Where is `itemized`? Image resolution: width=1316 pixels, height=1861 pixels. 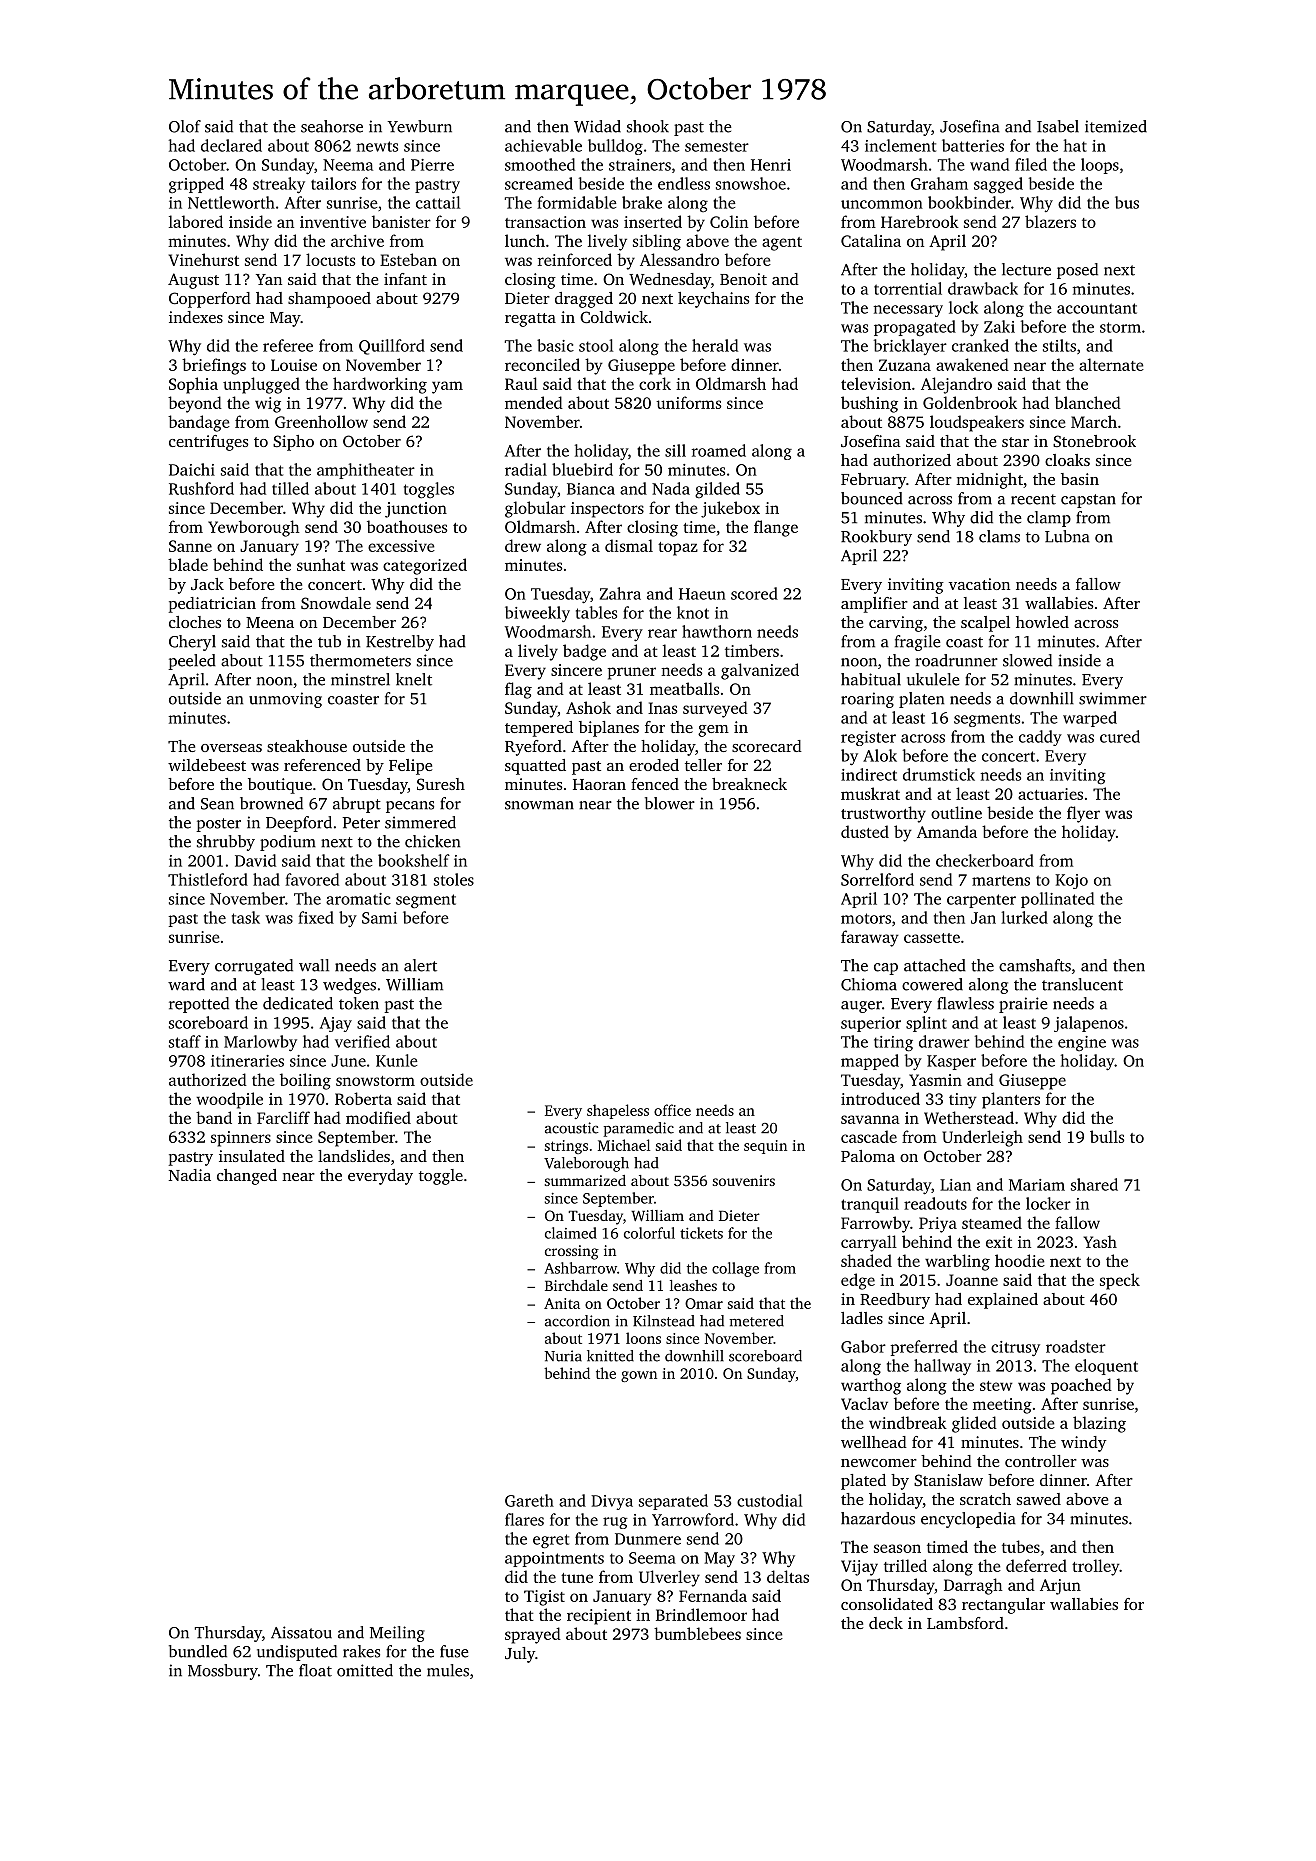 itemized is located at coordinates (1116, 126).
